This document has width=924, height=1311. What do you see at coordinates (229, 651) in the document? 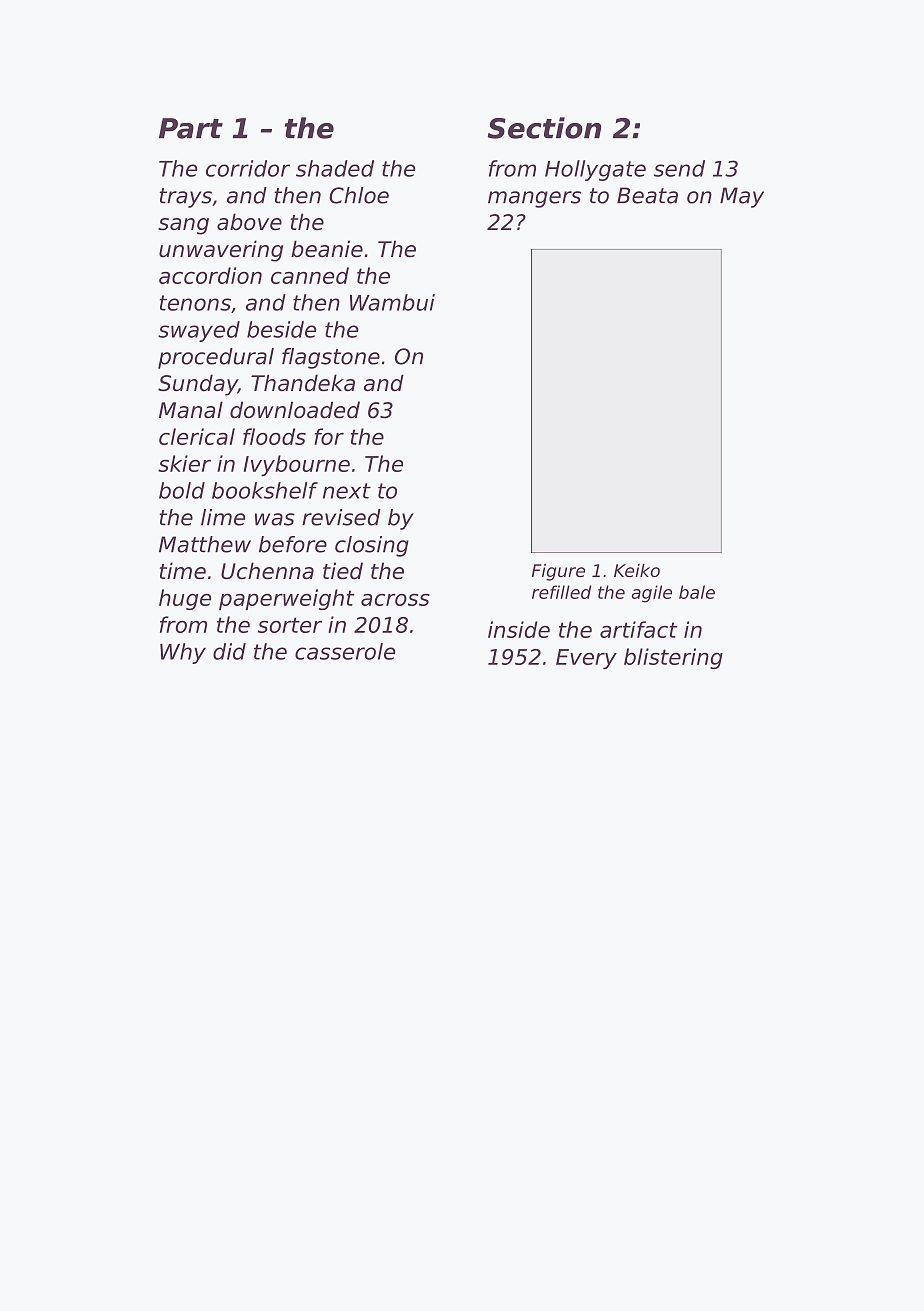
I see `did` at bounding box center [229, 651].
